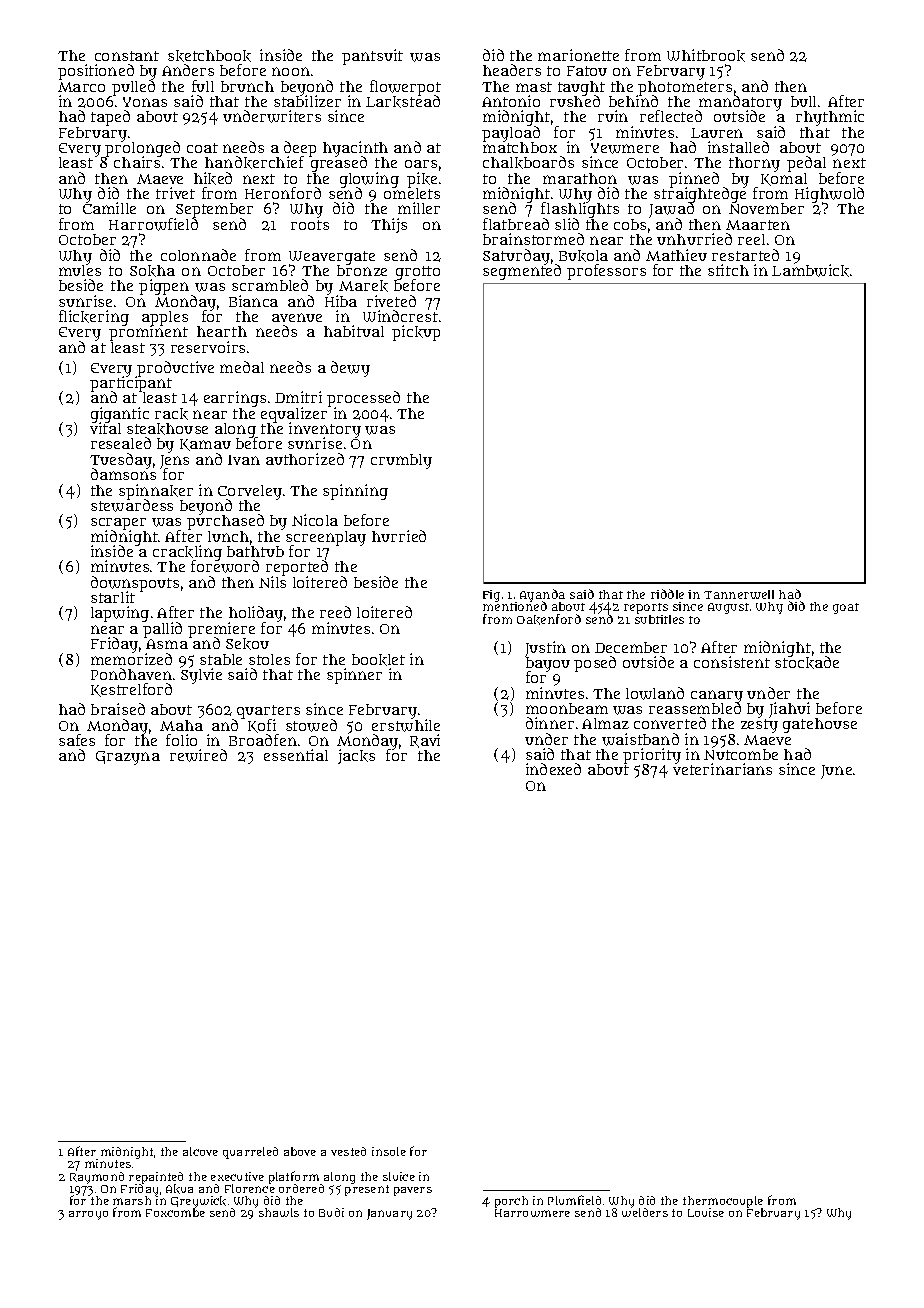 The height and width of the page is (1308, 924). What do you see at coordinates (846, 608) in the page?
I see `goat` at bounding box center [846, 608].
